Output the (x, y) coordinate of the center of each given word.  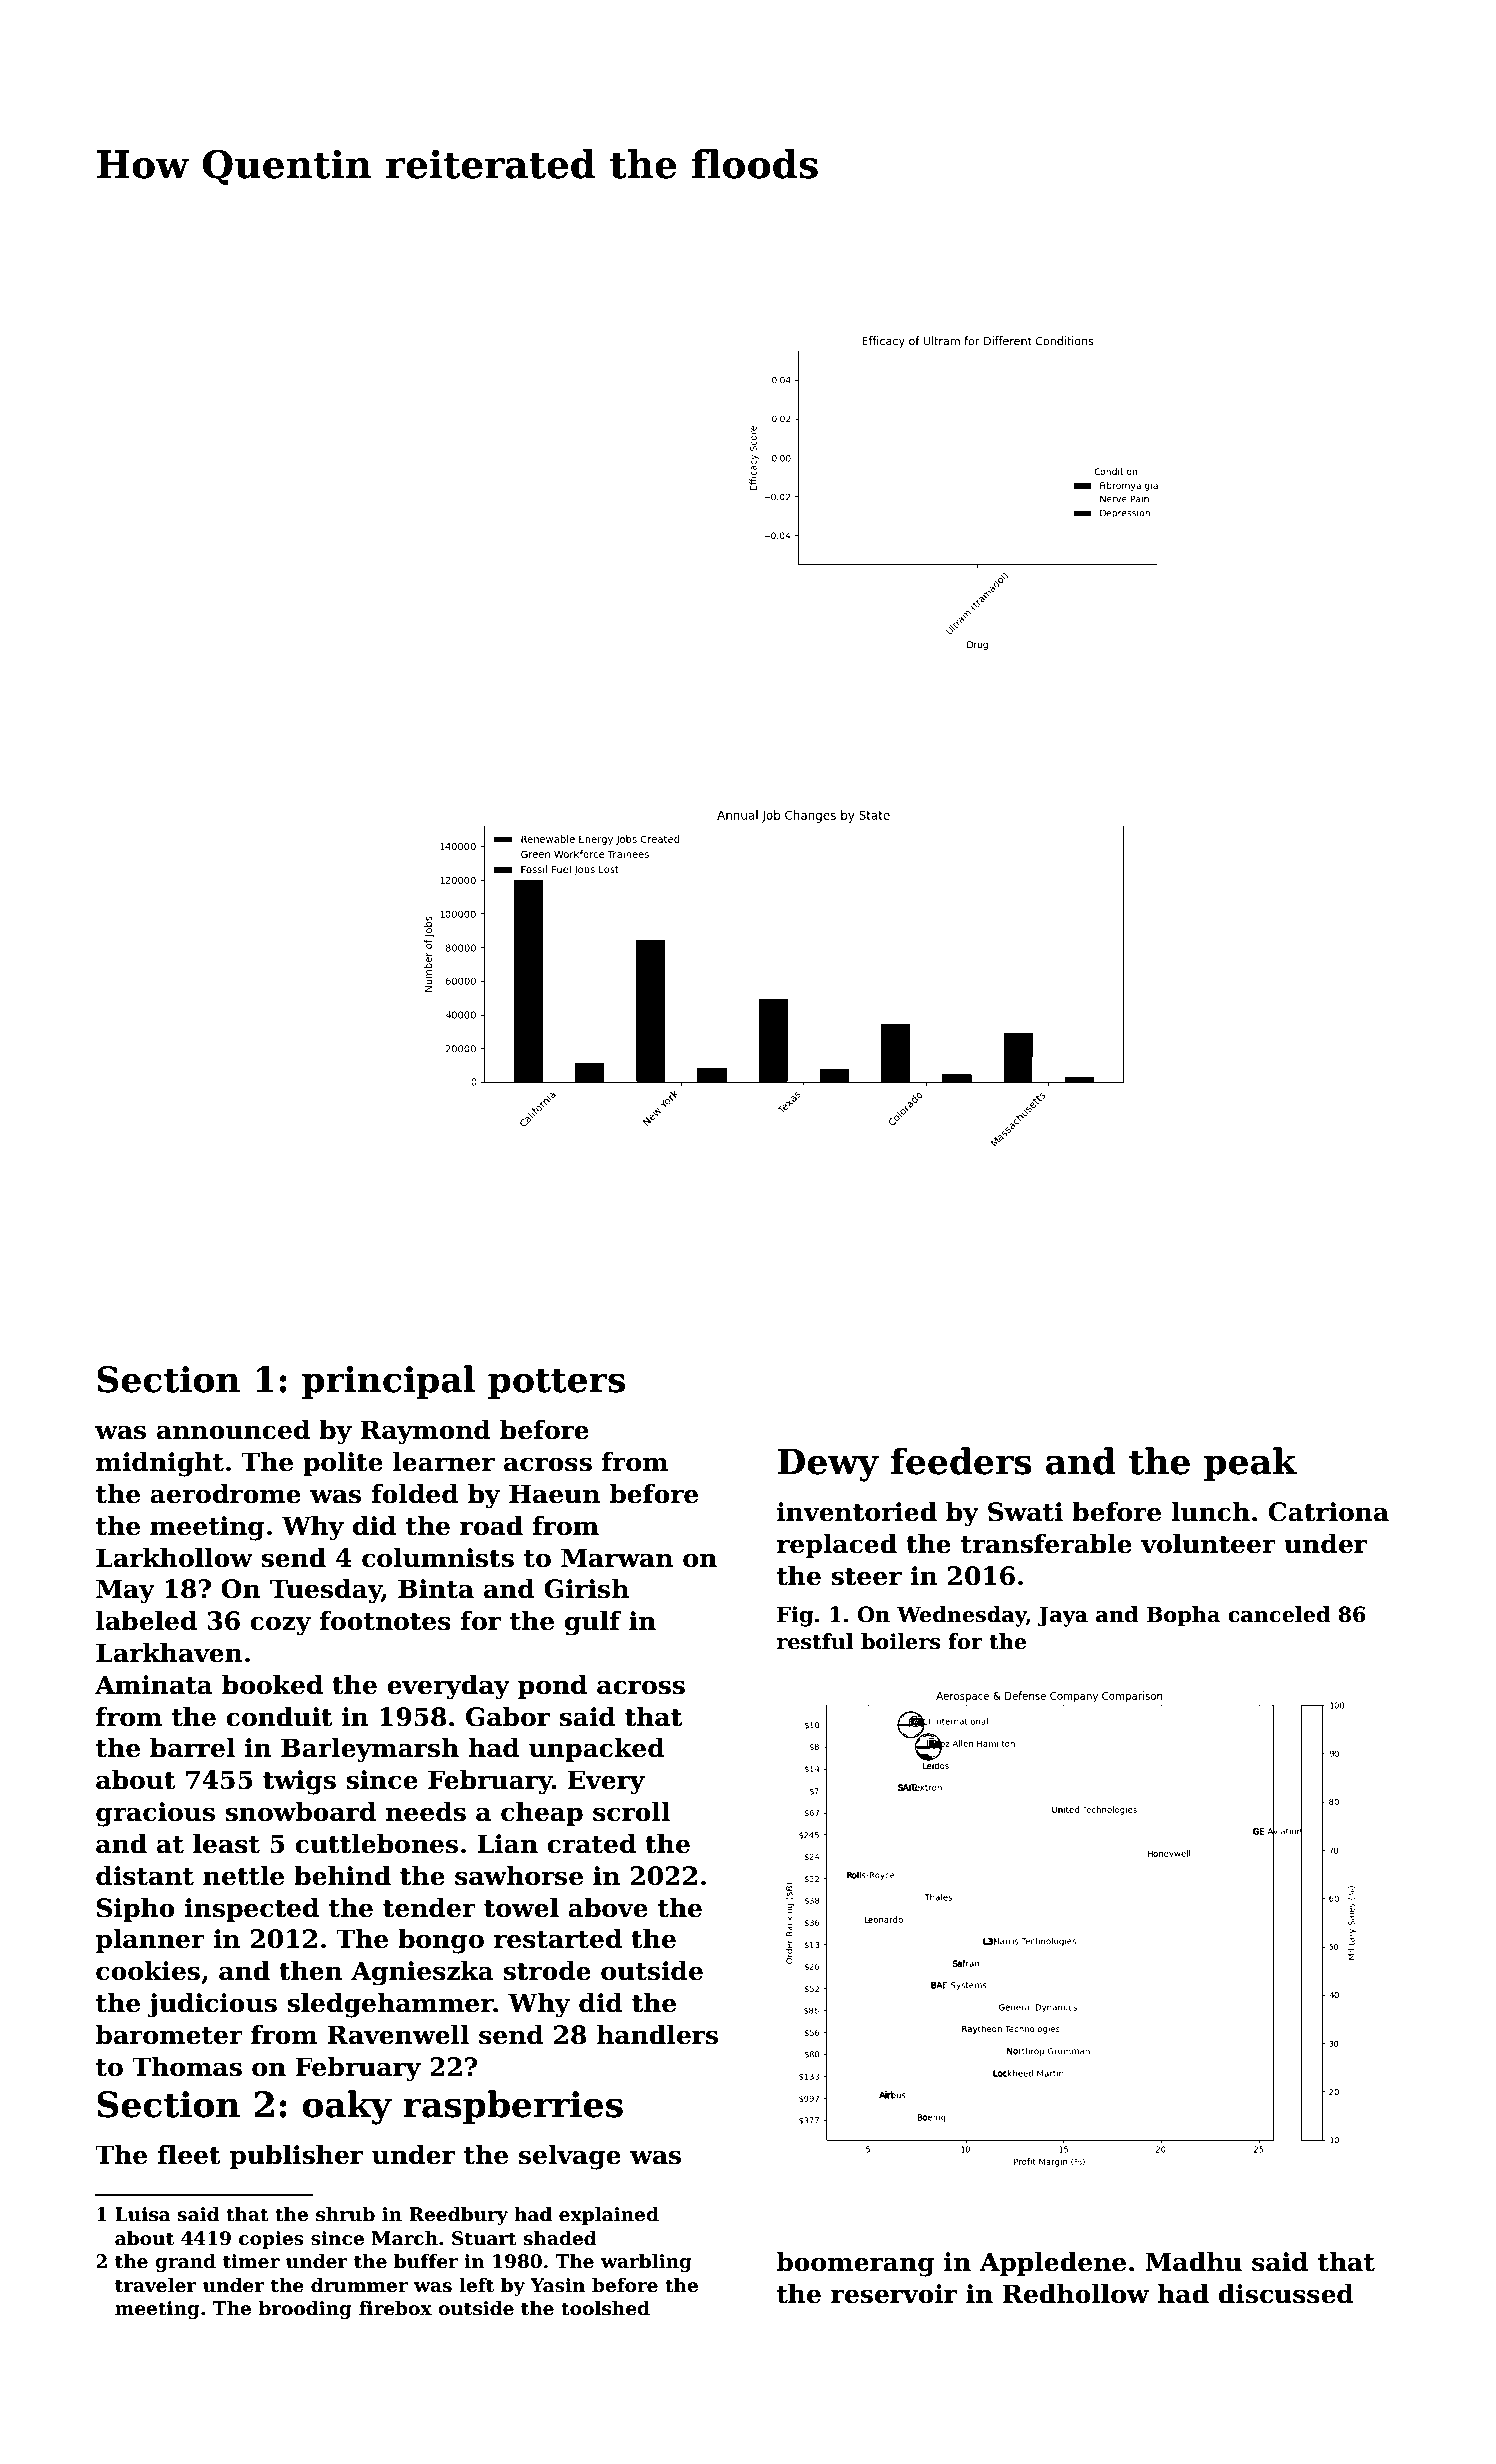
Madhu (1193, 2262)
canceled (1279, 1614)
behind (342, 1876)
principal (388, 1382)
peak (1250, 1464)
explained (609, 2216)
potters (556, 1383)
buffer (426, 2261)
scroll (631, 1812)
